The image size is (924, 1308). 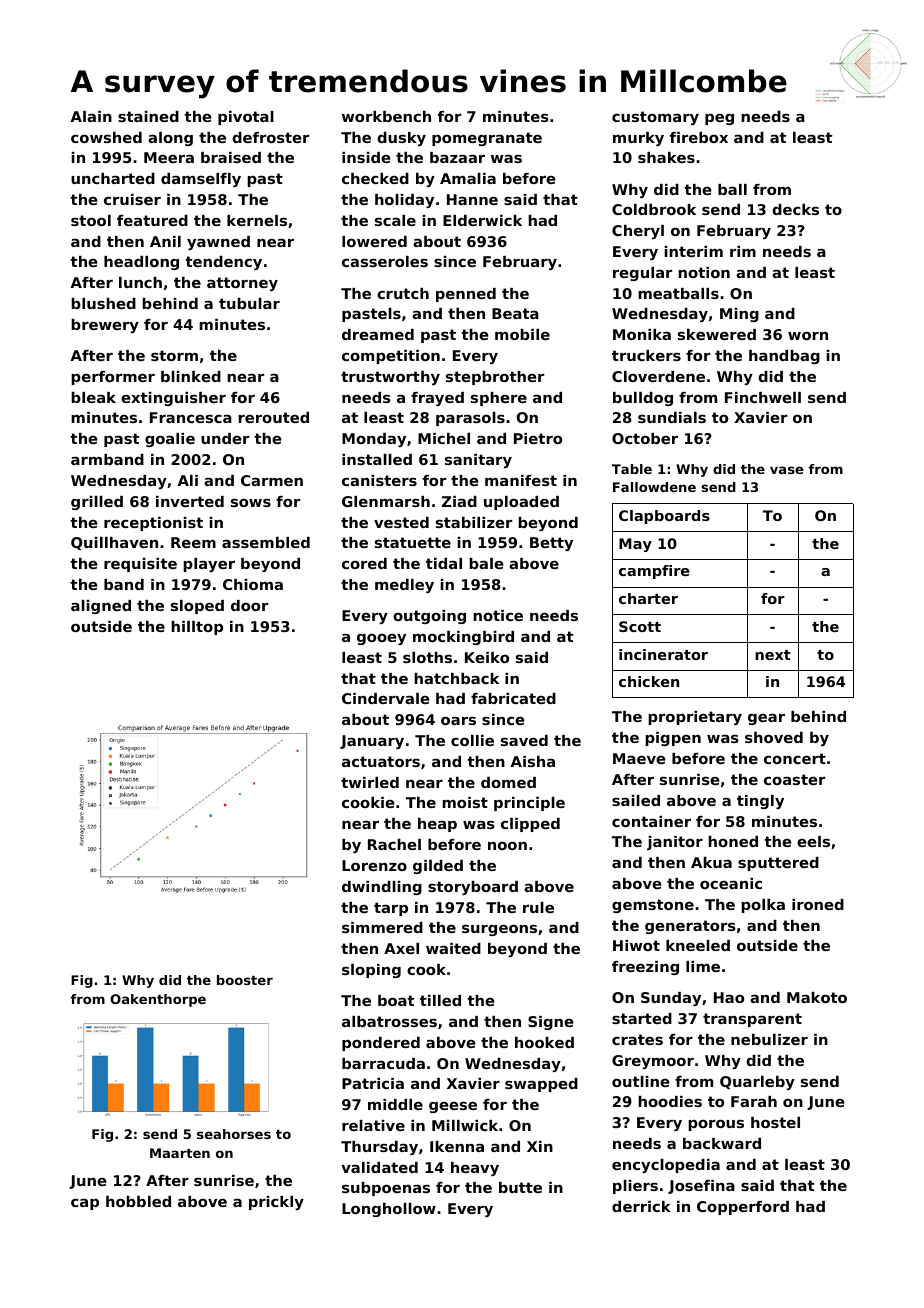 I want to click on ironed, so click(x=818, y=904).
